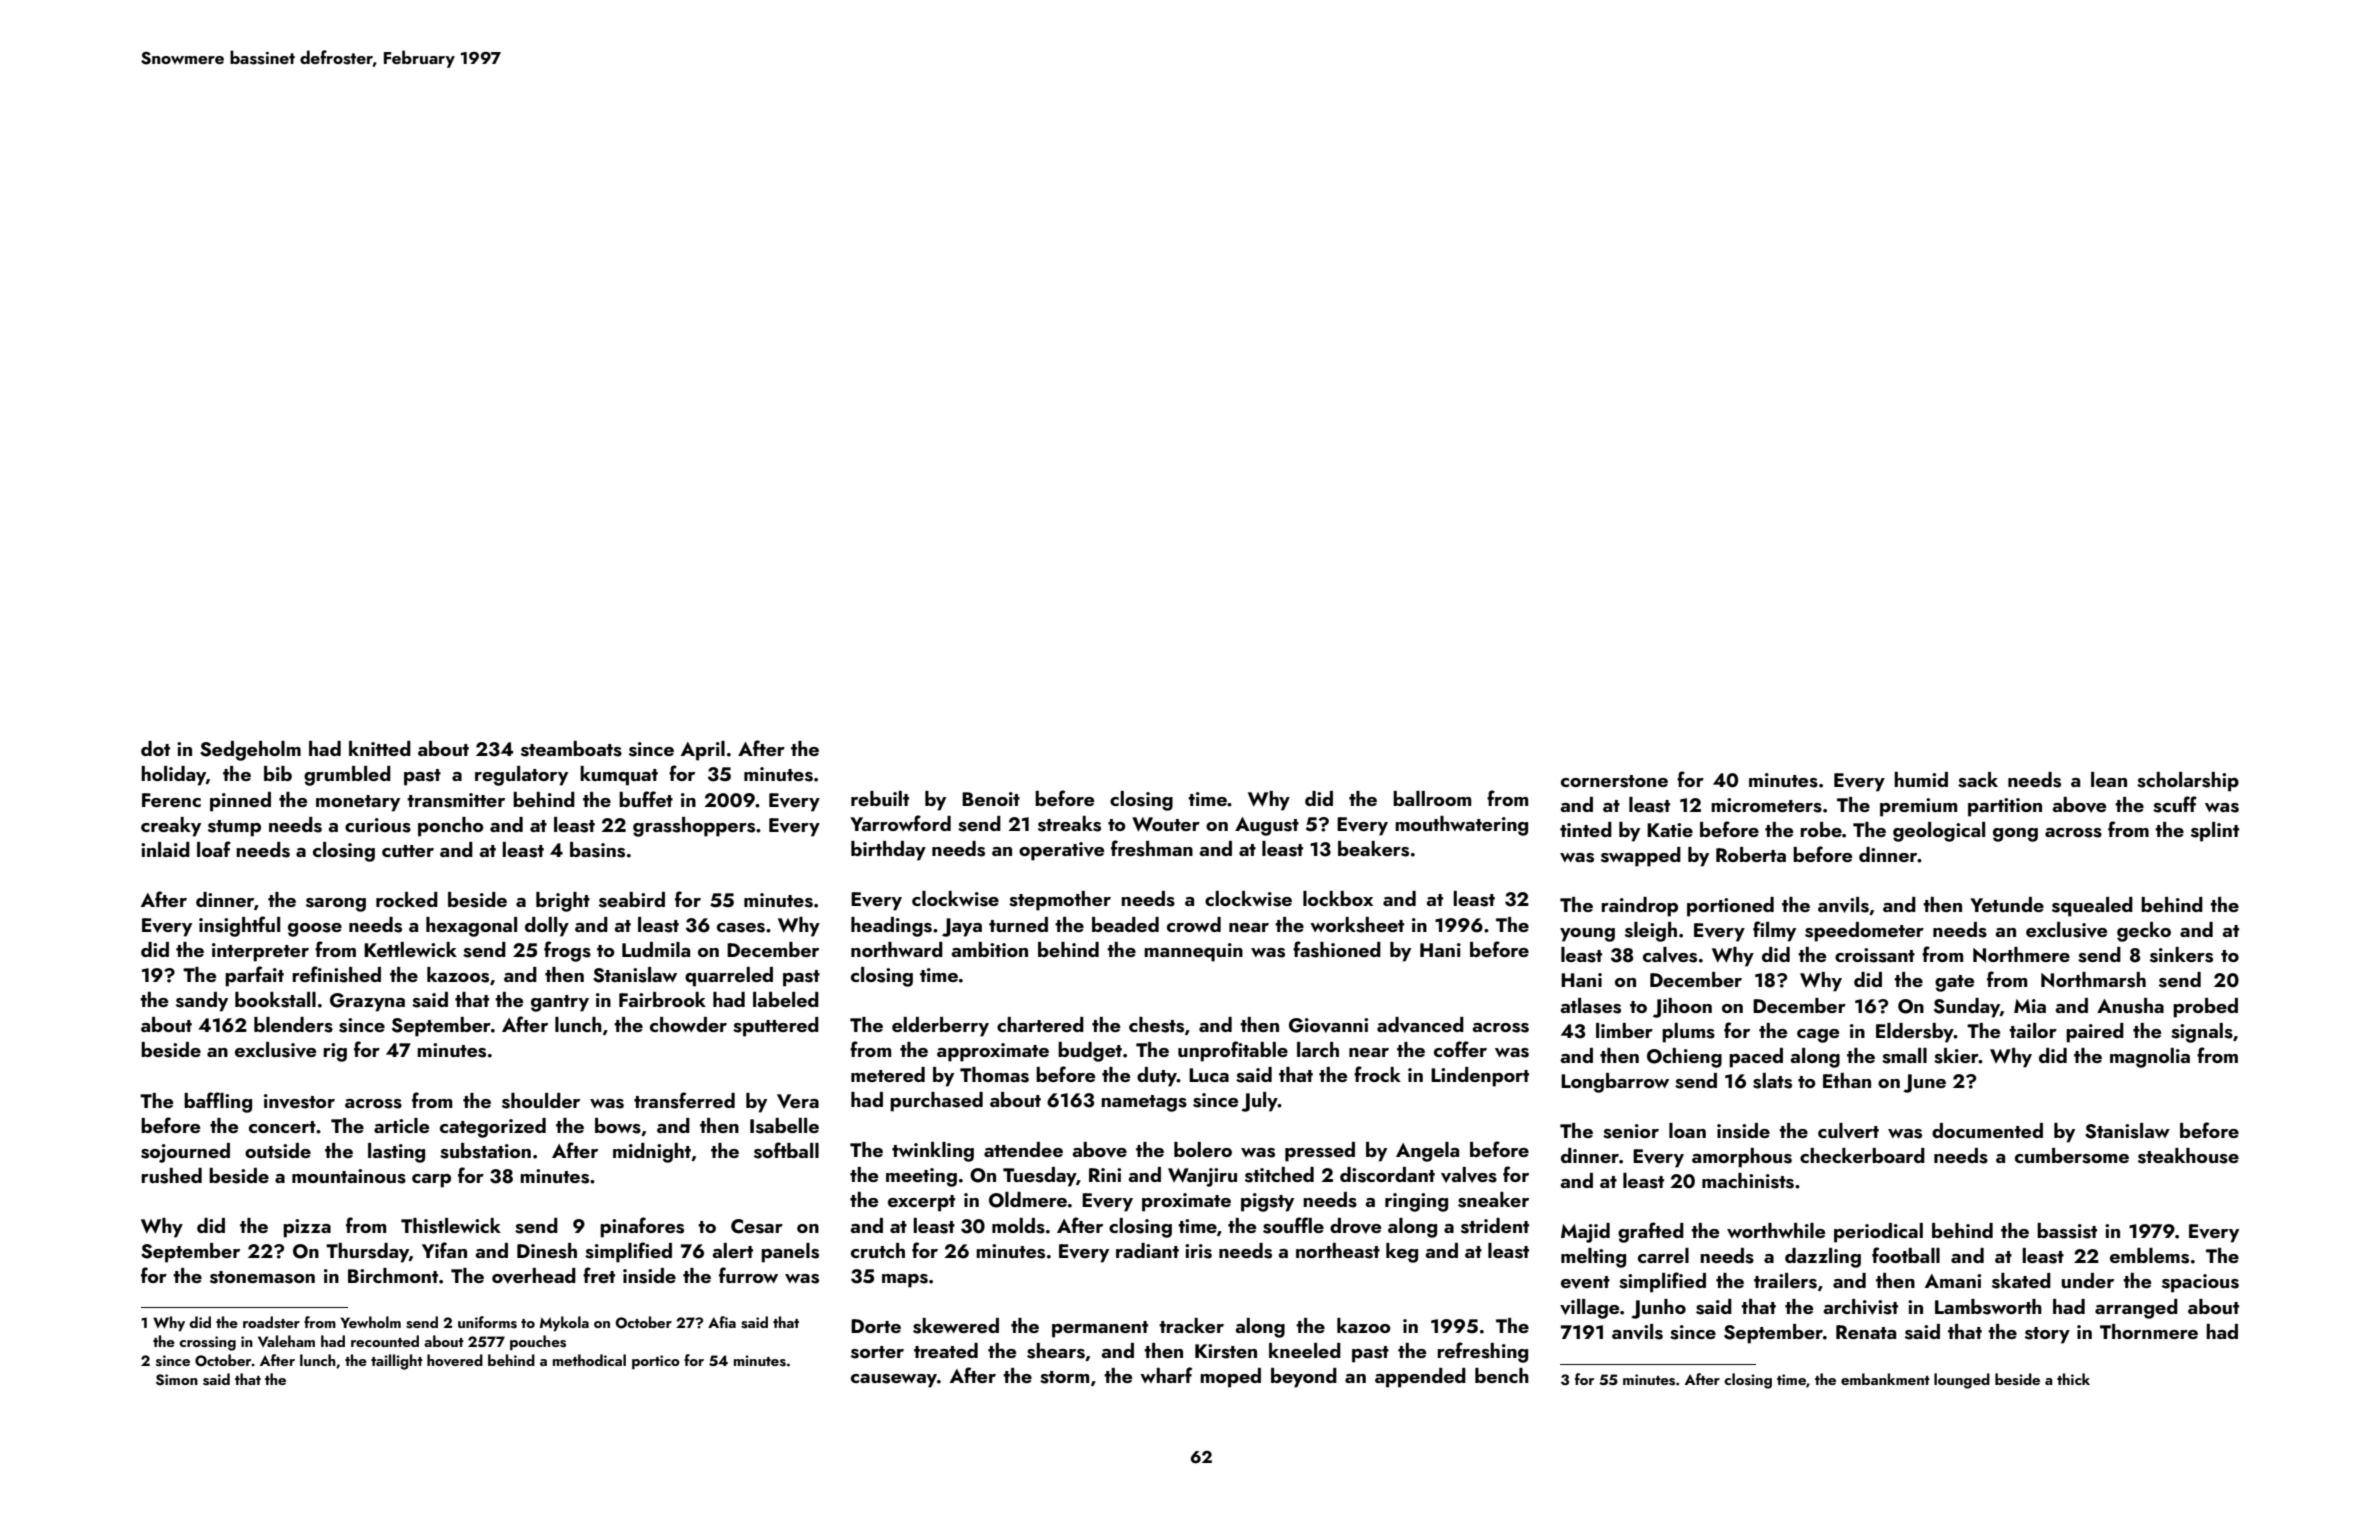 The image size is (2380, 1540). Describe the element at coordinates (1090, 1052) in the image. I see `budget` at that location.
